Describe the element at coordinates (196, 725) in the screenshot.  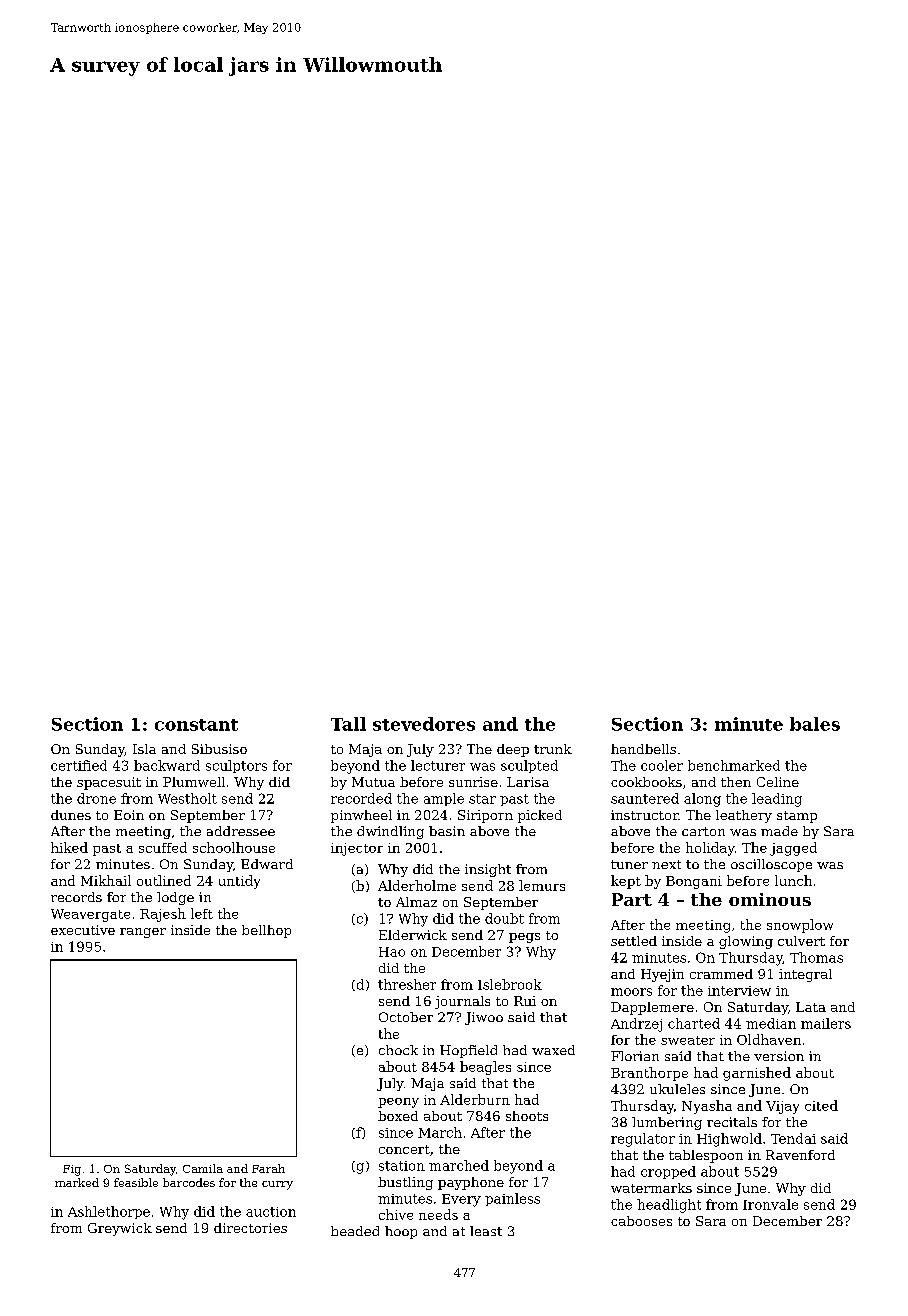
I see `constant` at that location.
